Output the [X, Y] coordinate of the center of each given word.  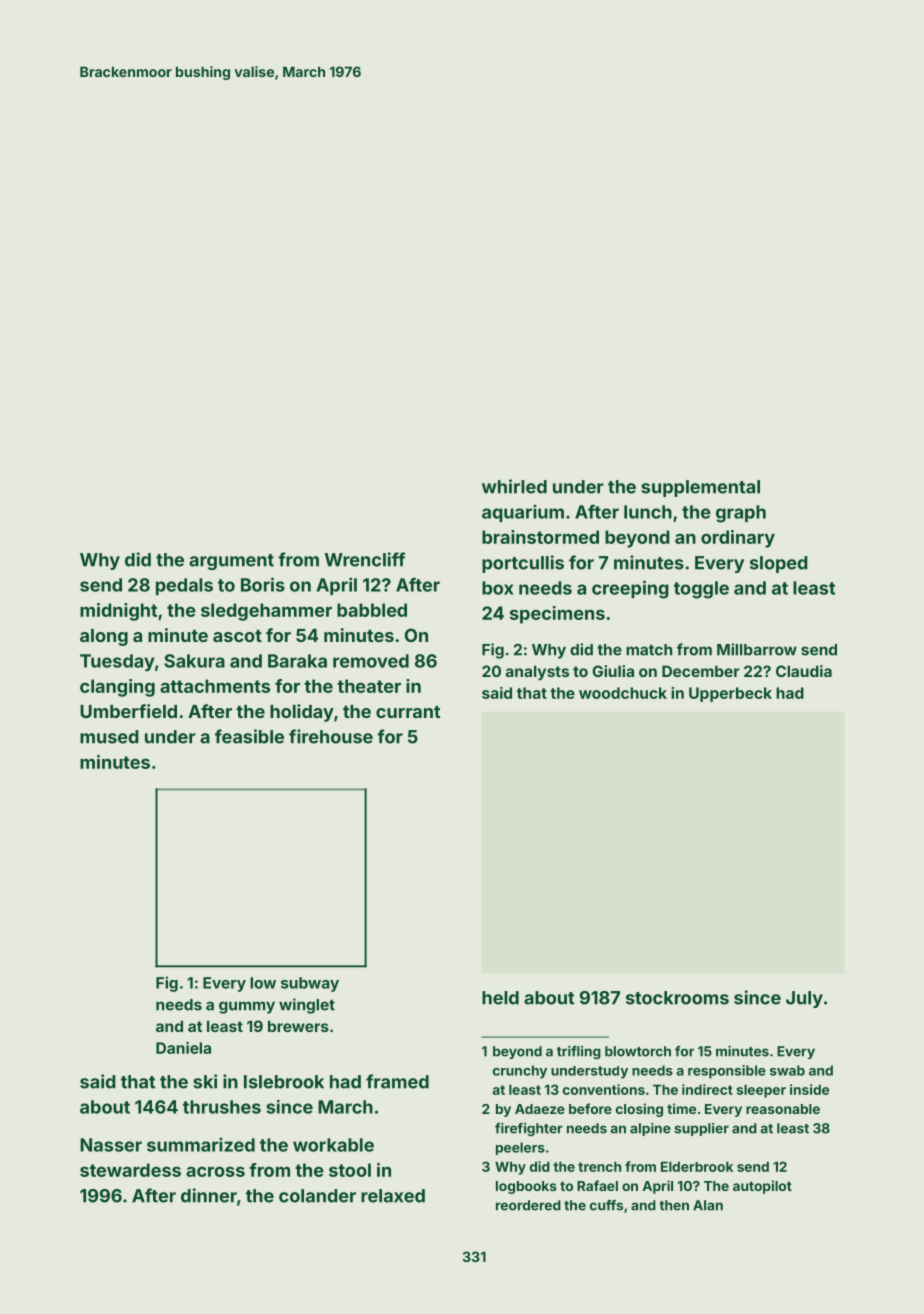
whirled [514, 486]
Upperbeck [730, 694]
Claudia [804, 671]
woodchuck [623, 693]
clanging [117, 688]
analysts [537, 672]
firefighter [529, 1129]
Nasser [111, 1145]
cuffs [606, 1205]
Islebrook [284, 1082]
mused [109, 737]
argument [231, 562]
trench [599, 1166]
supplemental [700, 488]
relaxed [393, 1196]
